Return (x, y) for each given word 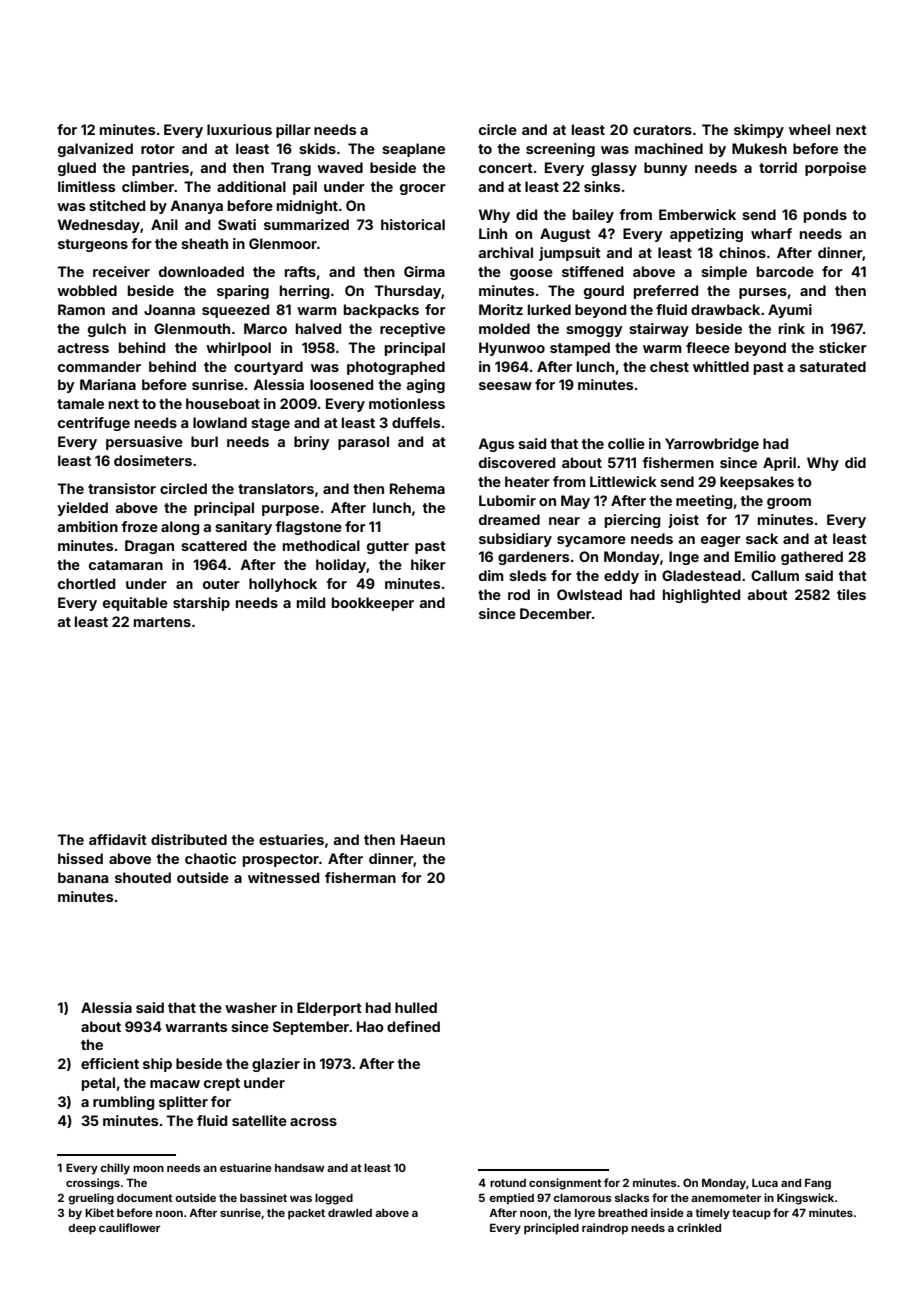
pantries (160, 169)
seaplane (413, 150)
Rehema (417, 488)
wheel (809, 129)
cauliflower (129, 1227)
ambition (87, 526)
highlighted (701, 596)
